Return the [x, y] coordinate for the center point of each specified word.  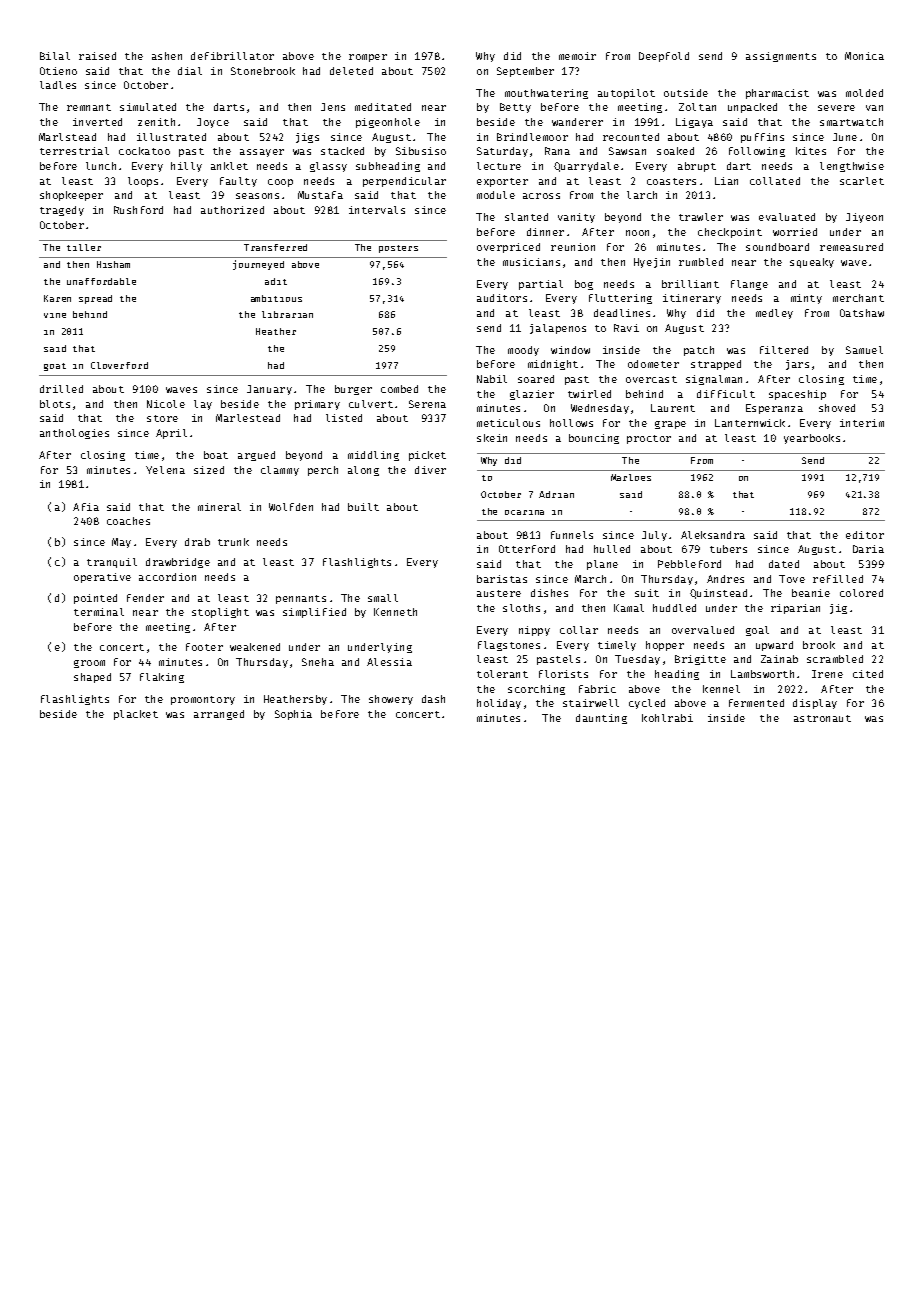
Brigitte [700, 660]
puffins [762, 138]
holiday [499, 704]
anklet [229, 166]
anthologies [74, 434]
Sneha [318, 662]
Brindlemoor [532, 137]
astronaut [822, 718]
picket [427, 456]
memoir [577, 56]
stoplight [220, 613]
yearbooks [812, 439]
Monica [864, 56]
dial [190, 71]
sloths [521, 608]
